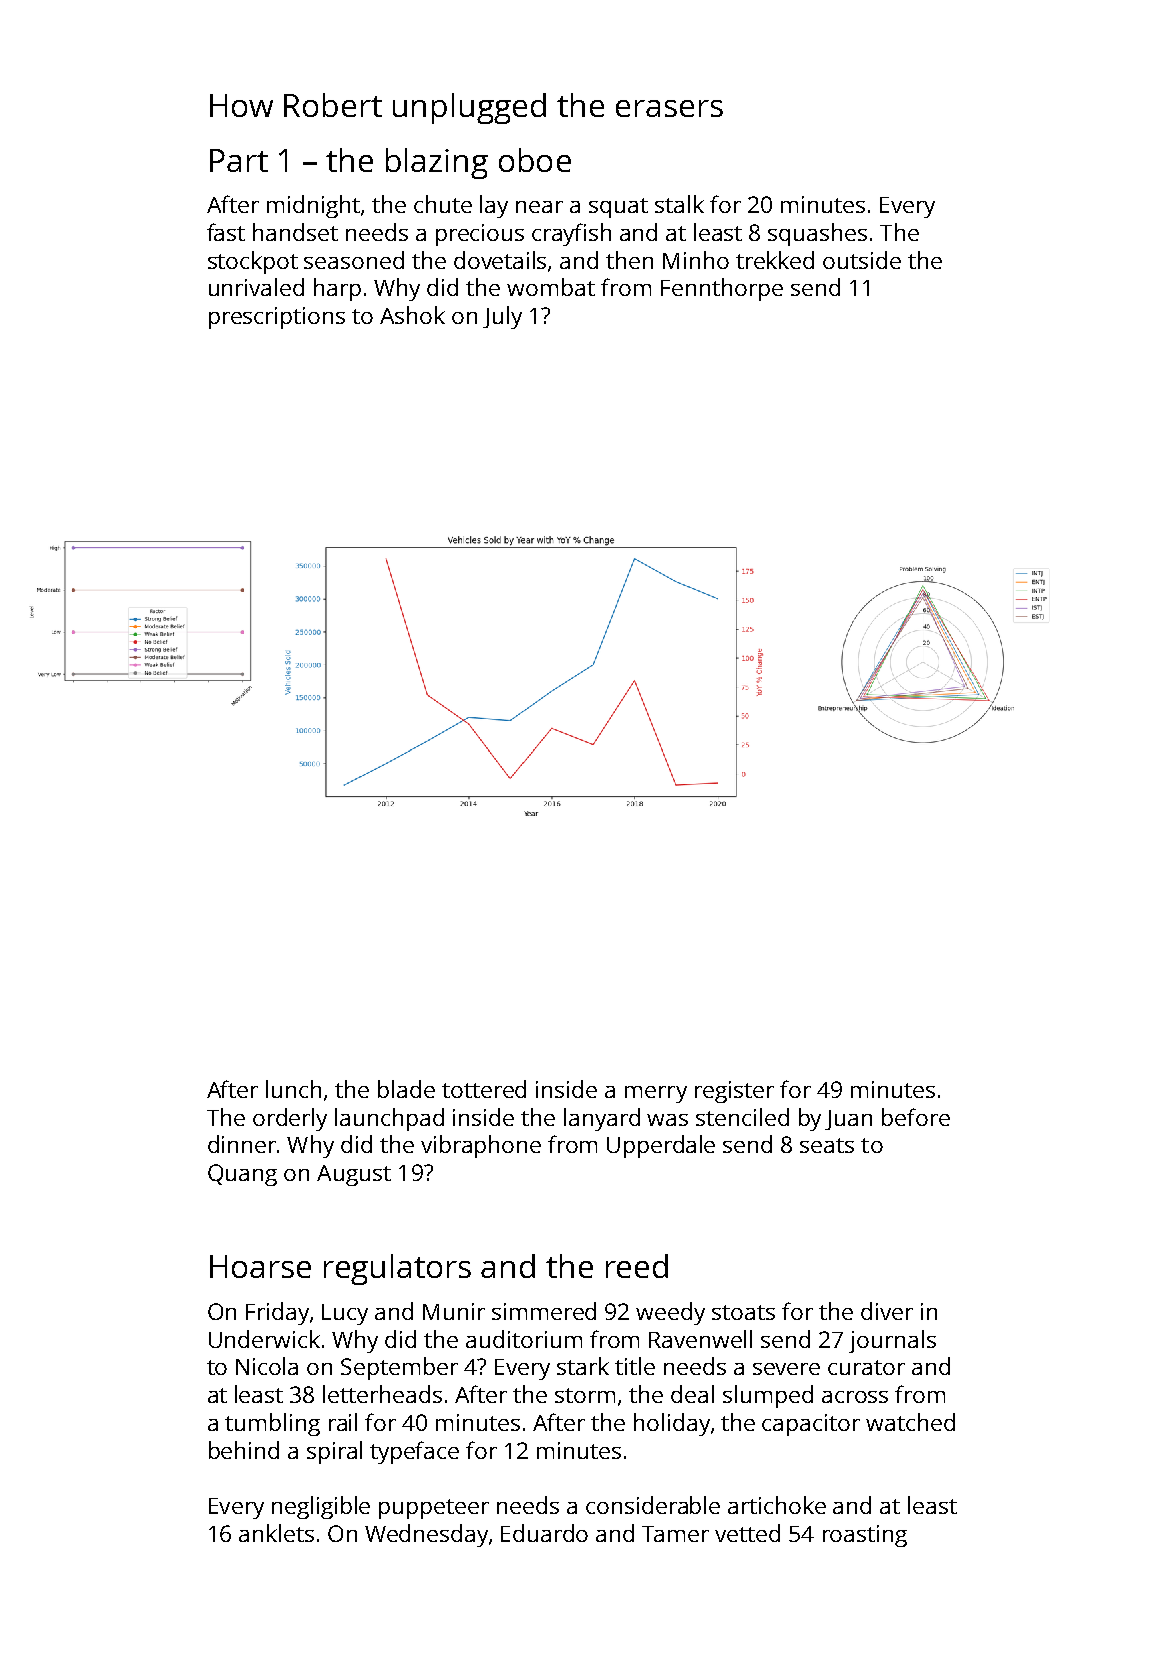 The width and height of the page is (1165, 1654). Describe the element at coordinates (239, 160) in the page. I see `Part` at that location.
